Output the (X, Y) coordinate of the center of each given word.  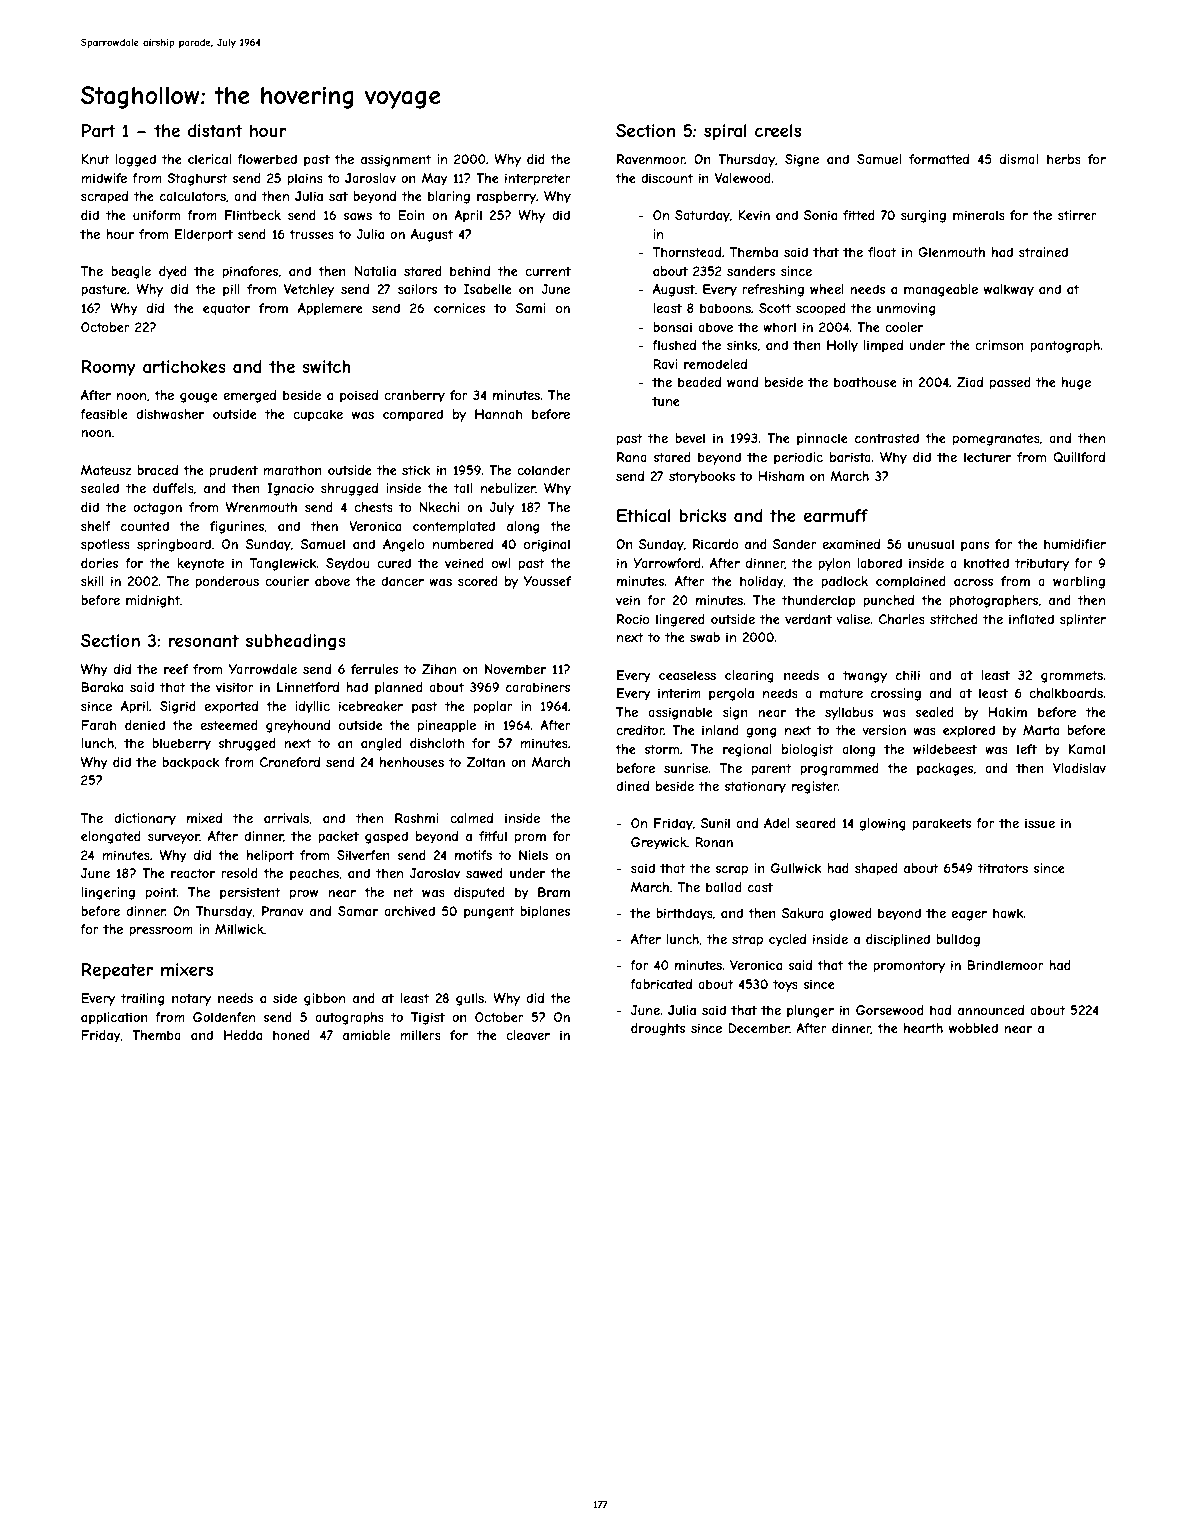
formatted (939, 159)
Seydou (348, 564)
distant (215, 130)
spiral (725, 132)
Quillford (1079, 457)
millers (420, 1035)
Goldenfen (224, 1017)
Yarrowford (667, 563)
